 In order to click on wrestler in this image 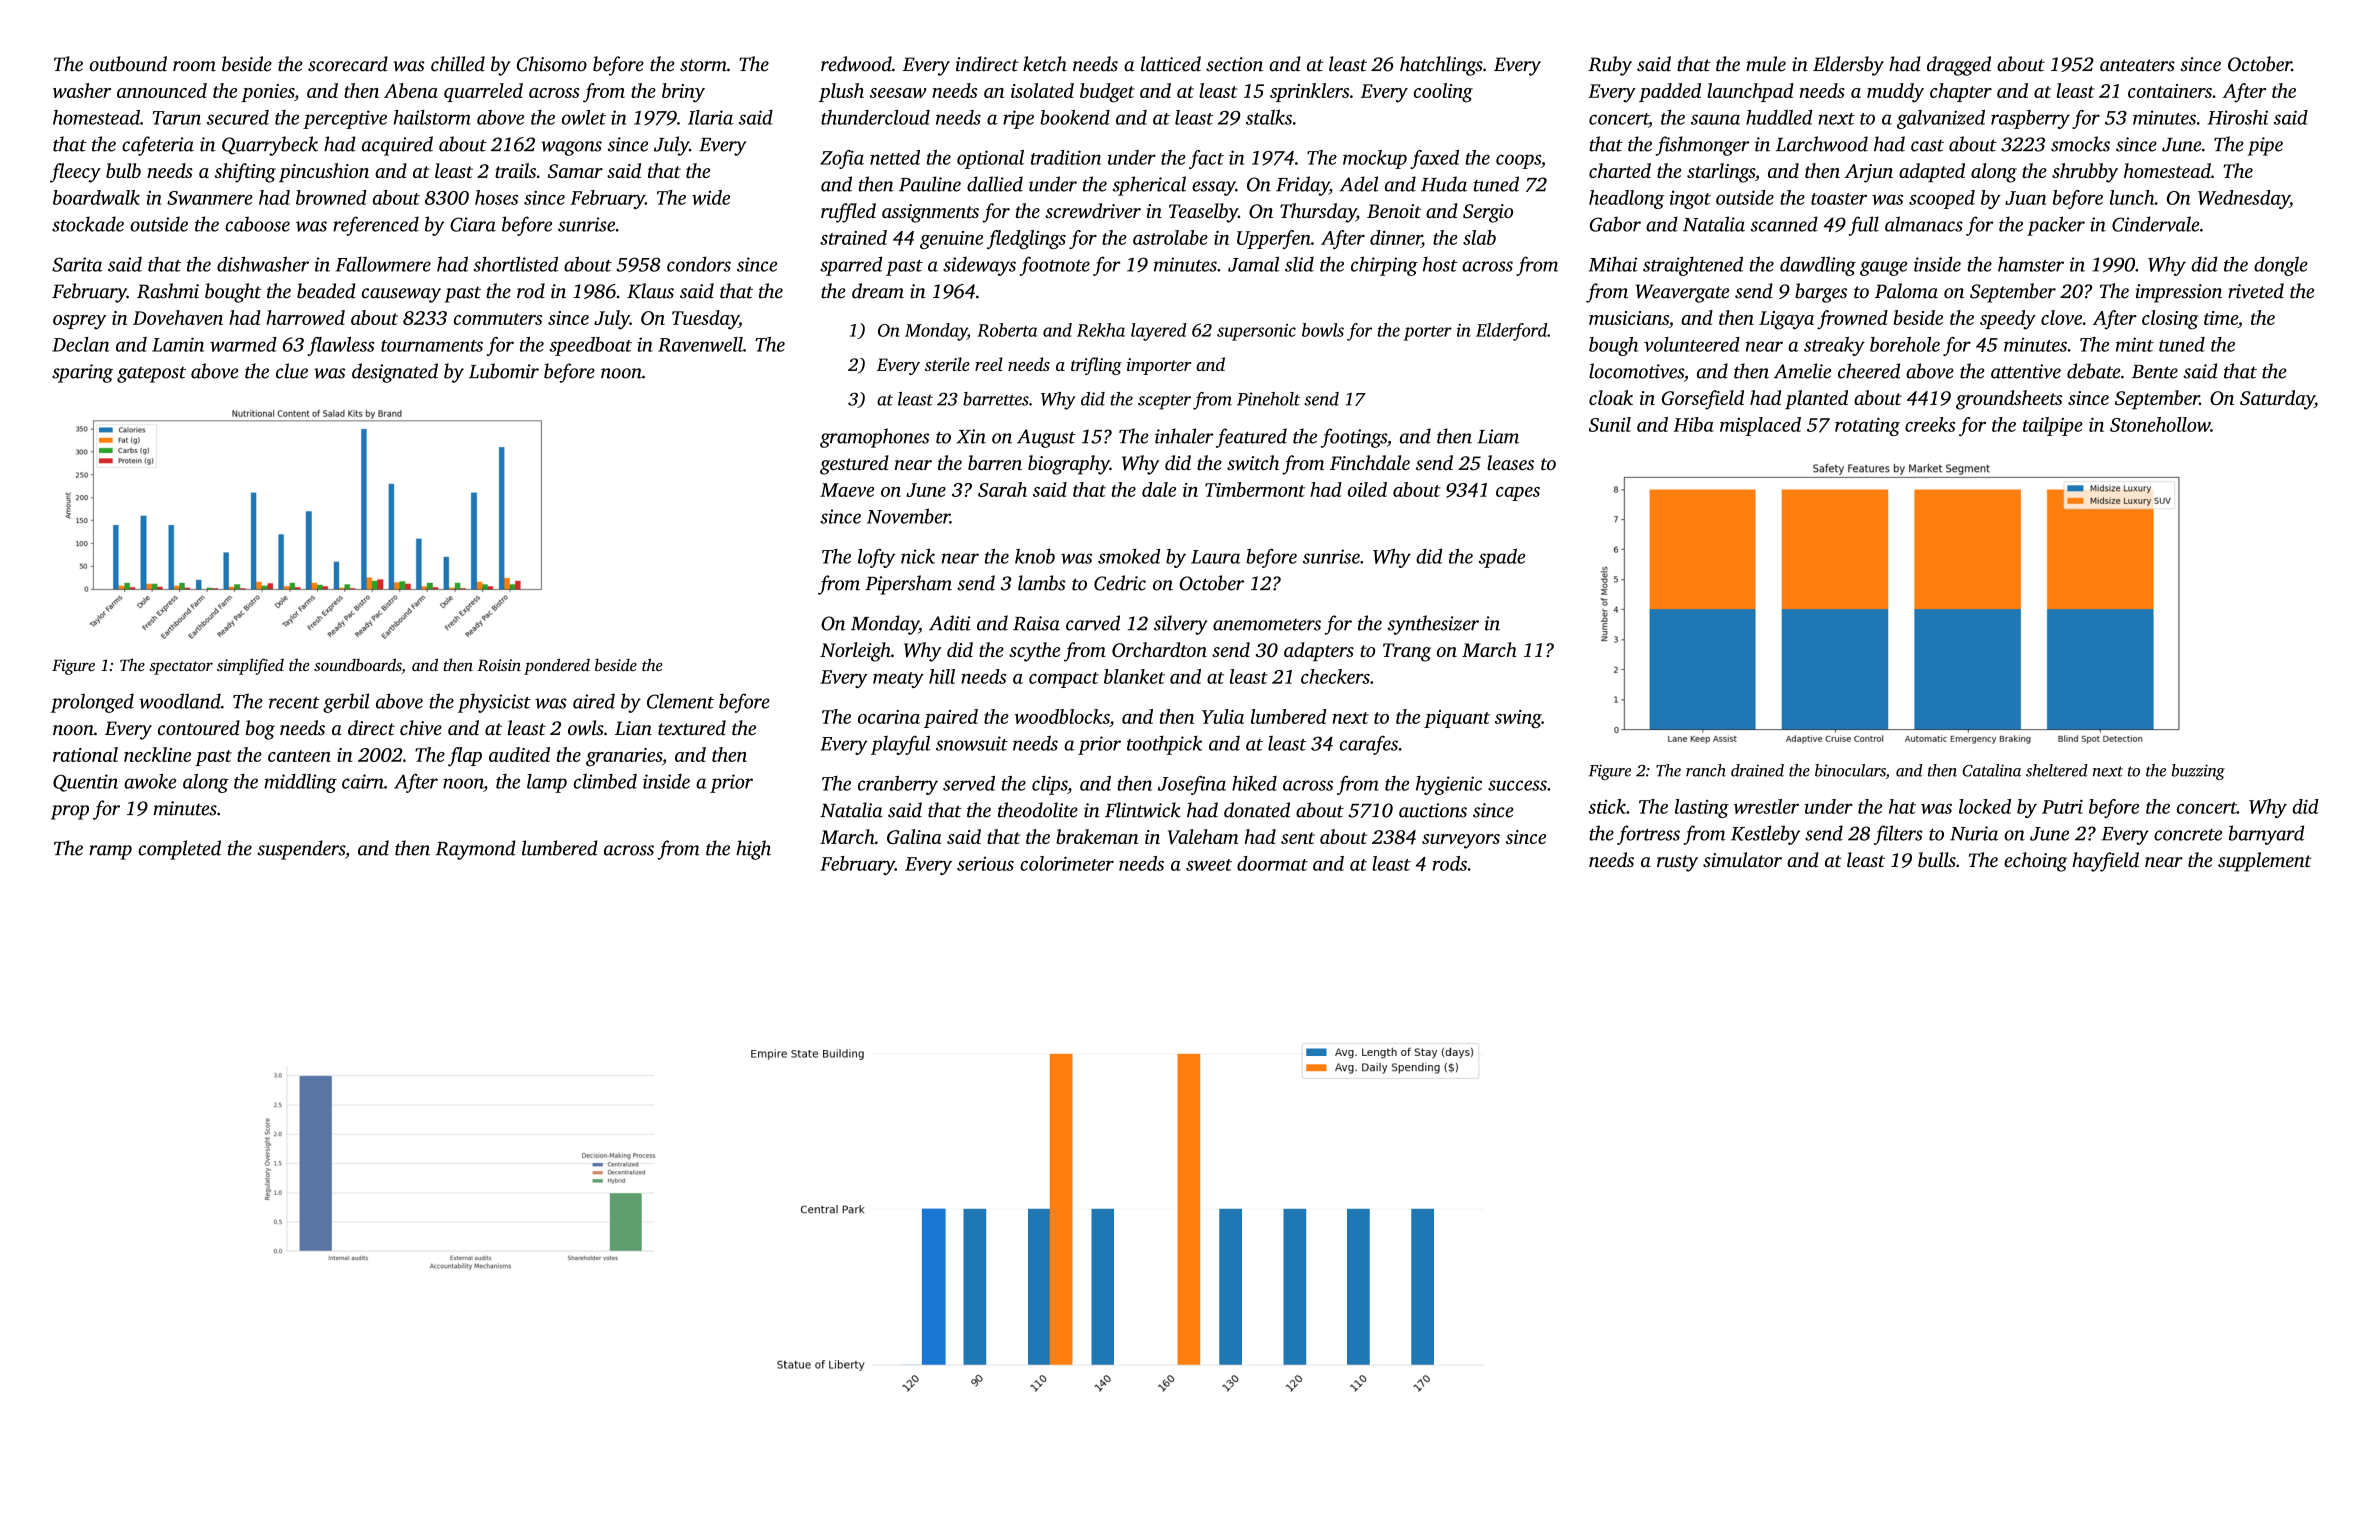, I will do `click(1766, 806)`.
